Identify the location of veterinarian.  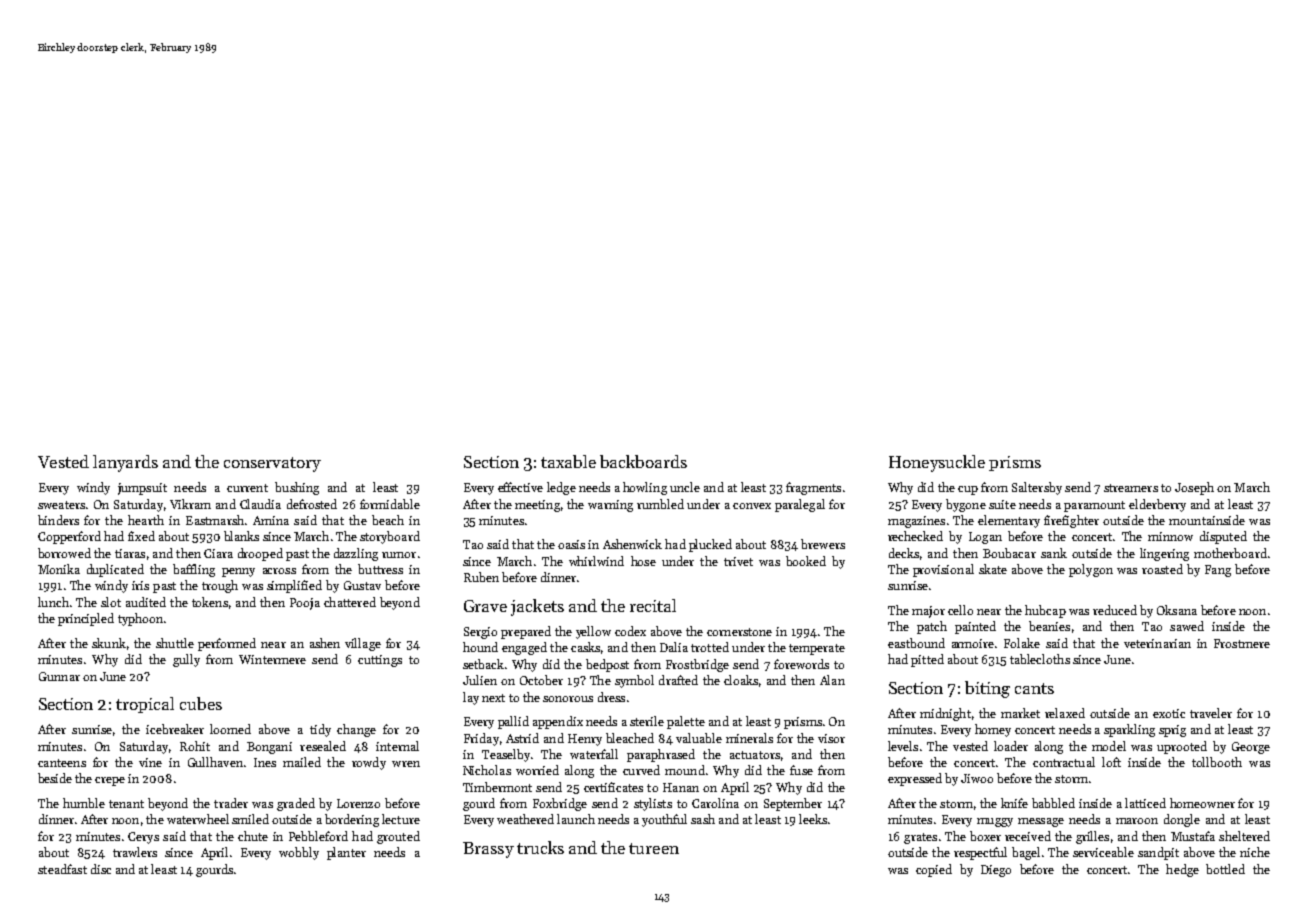
(1157, 643).
